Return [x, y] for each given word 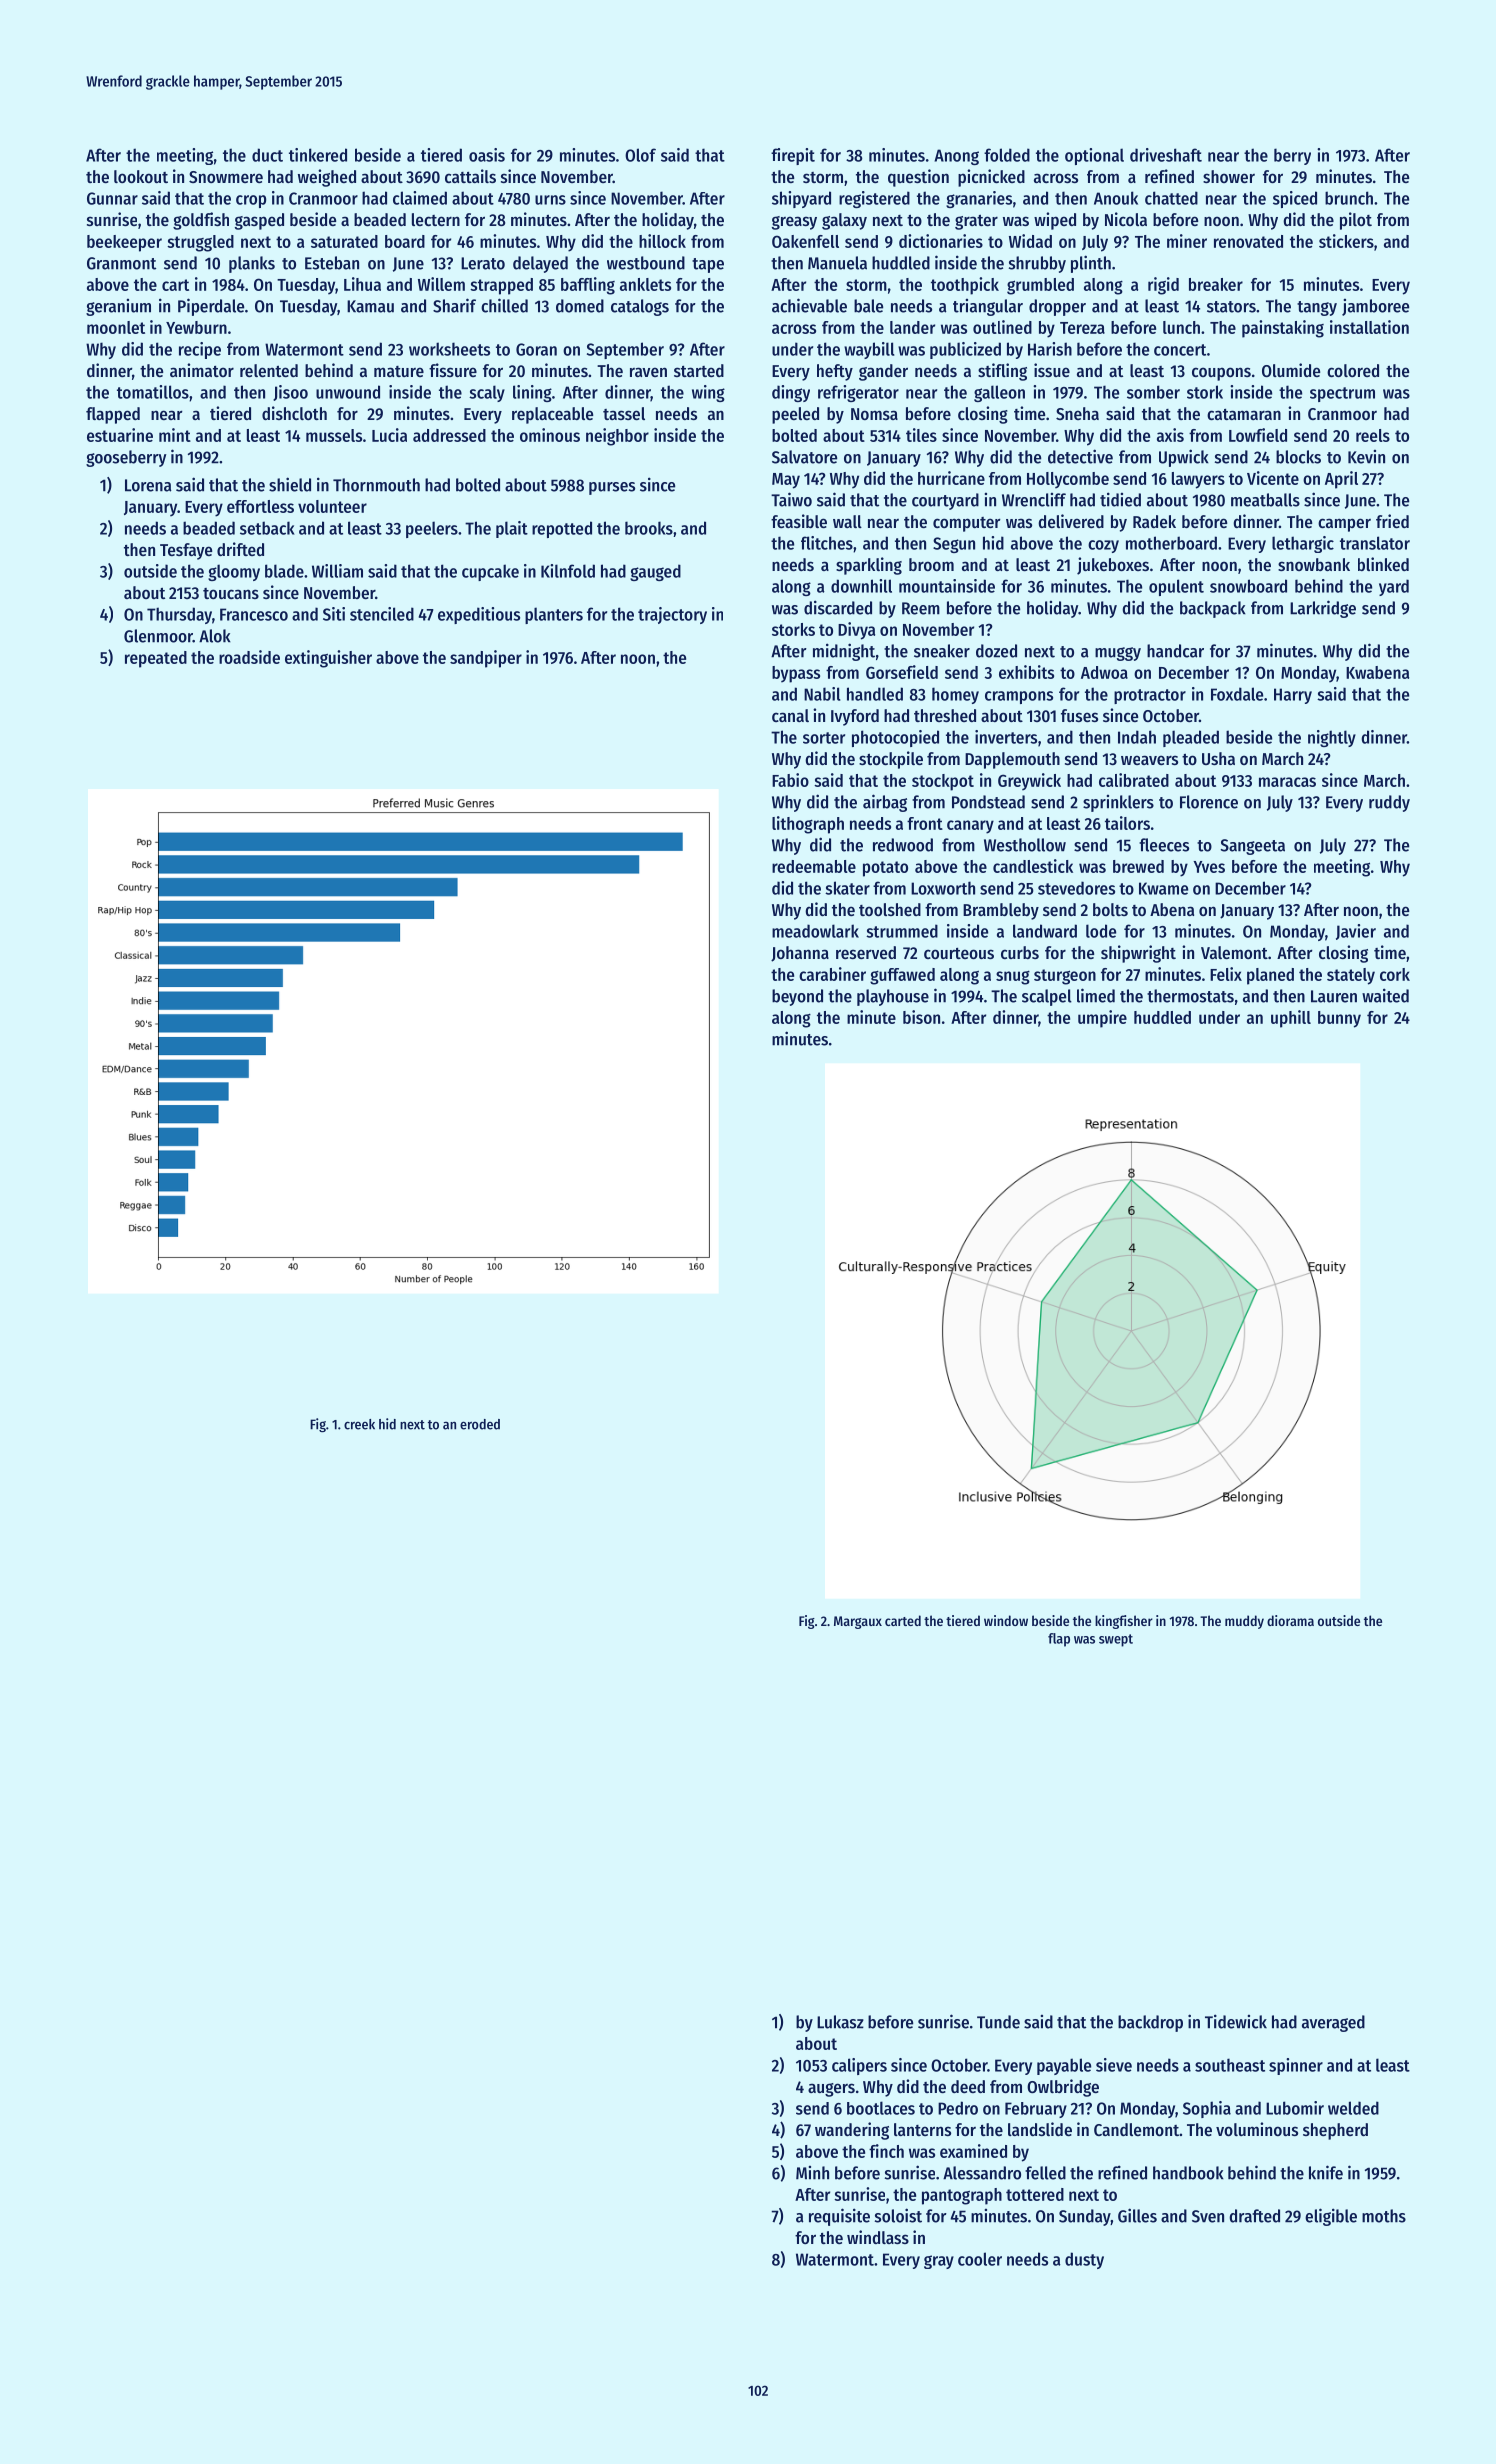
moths [1384, 2216]
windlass [878, 2237]
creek [359, 1424]
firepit [793, 156]
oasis [487, 155]
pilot [1356, 221]
